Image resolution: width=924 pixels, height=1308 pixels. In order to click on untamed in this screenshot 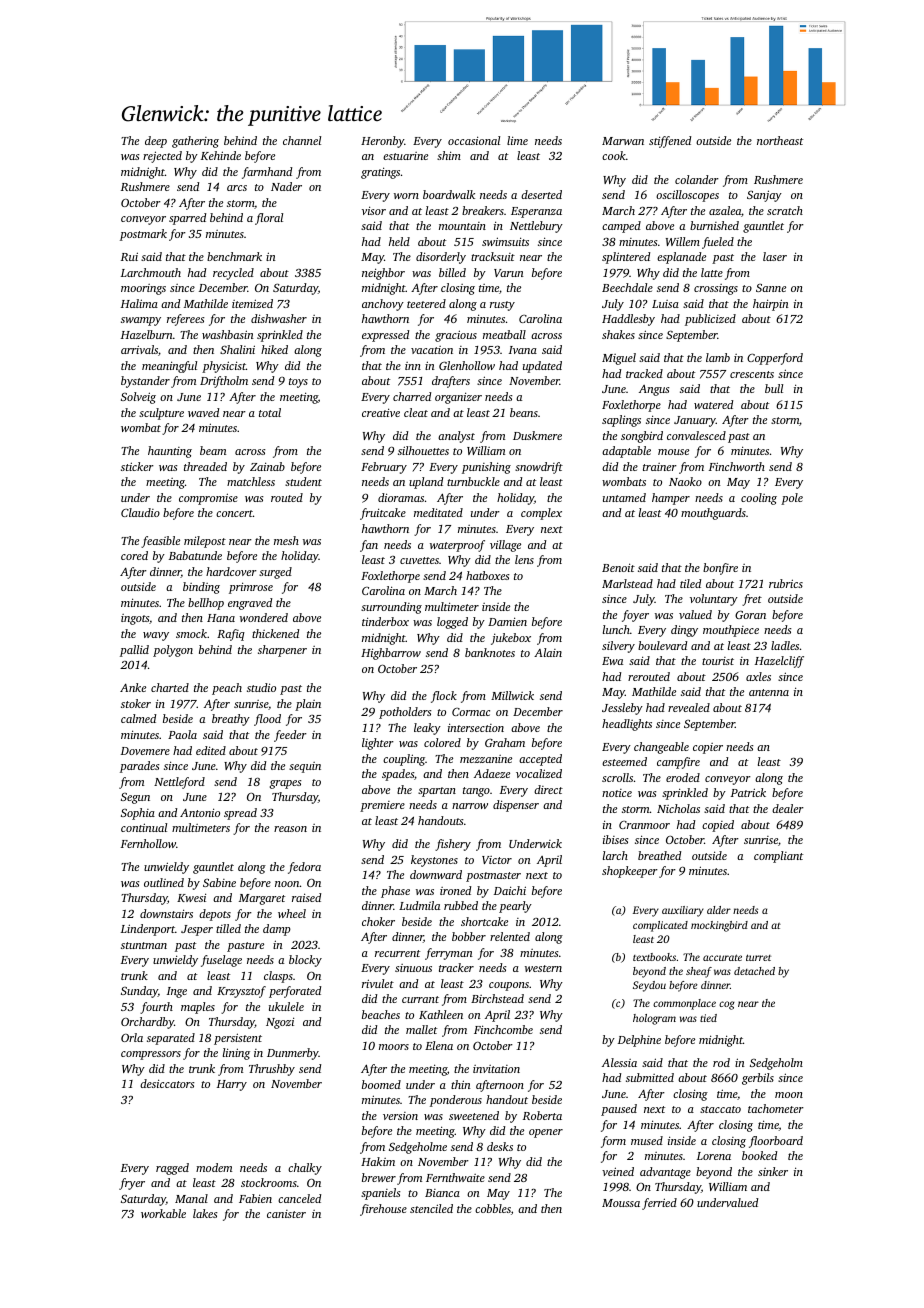, I will do `click(624, 497)`.
